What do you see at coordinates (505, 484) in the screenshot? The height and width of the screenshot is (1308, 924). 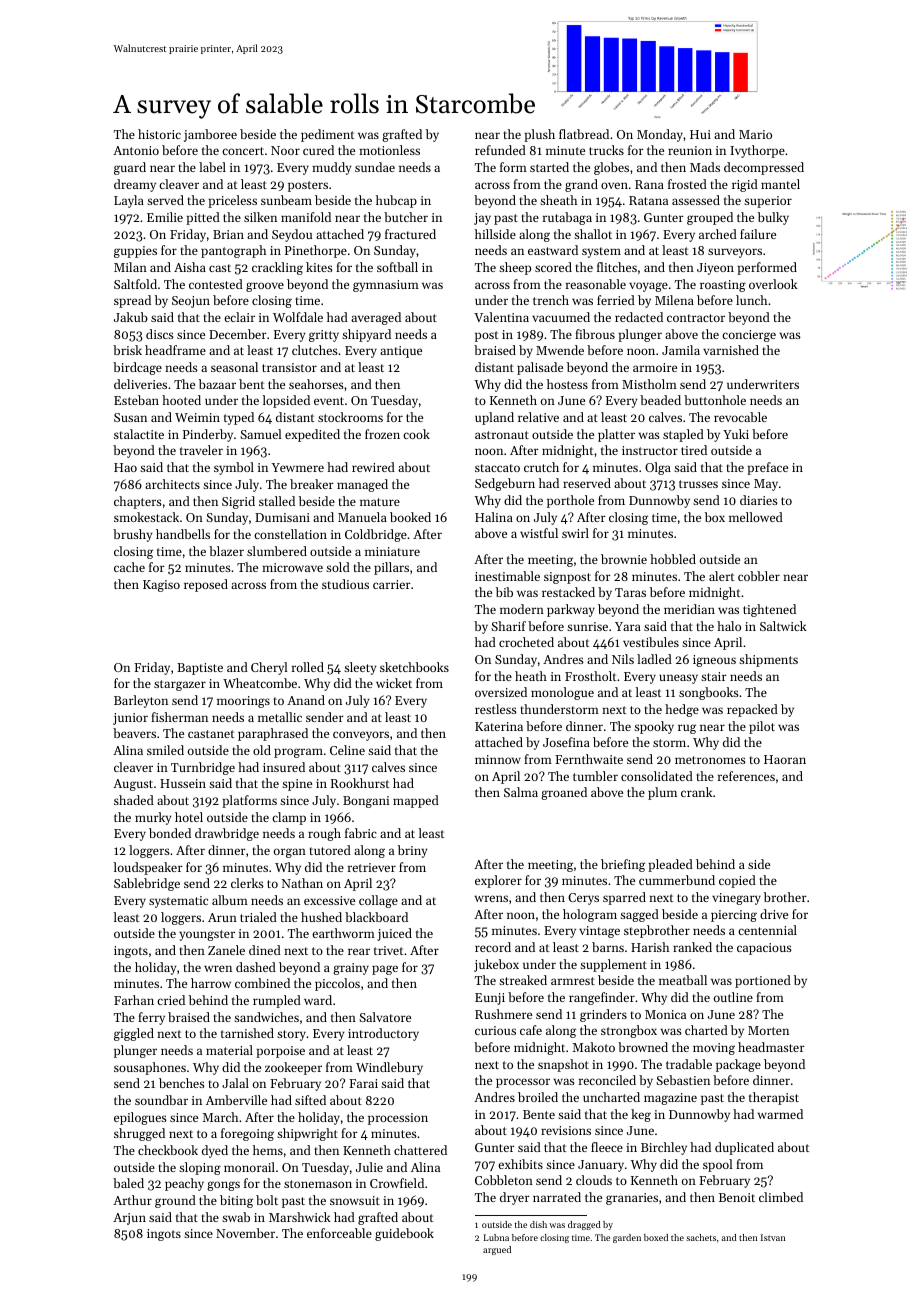 I see `Sedgeburn` at bounding box center [505, 484].
